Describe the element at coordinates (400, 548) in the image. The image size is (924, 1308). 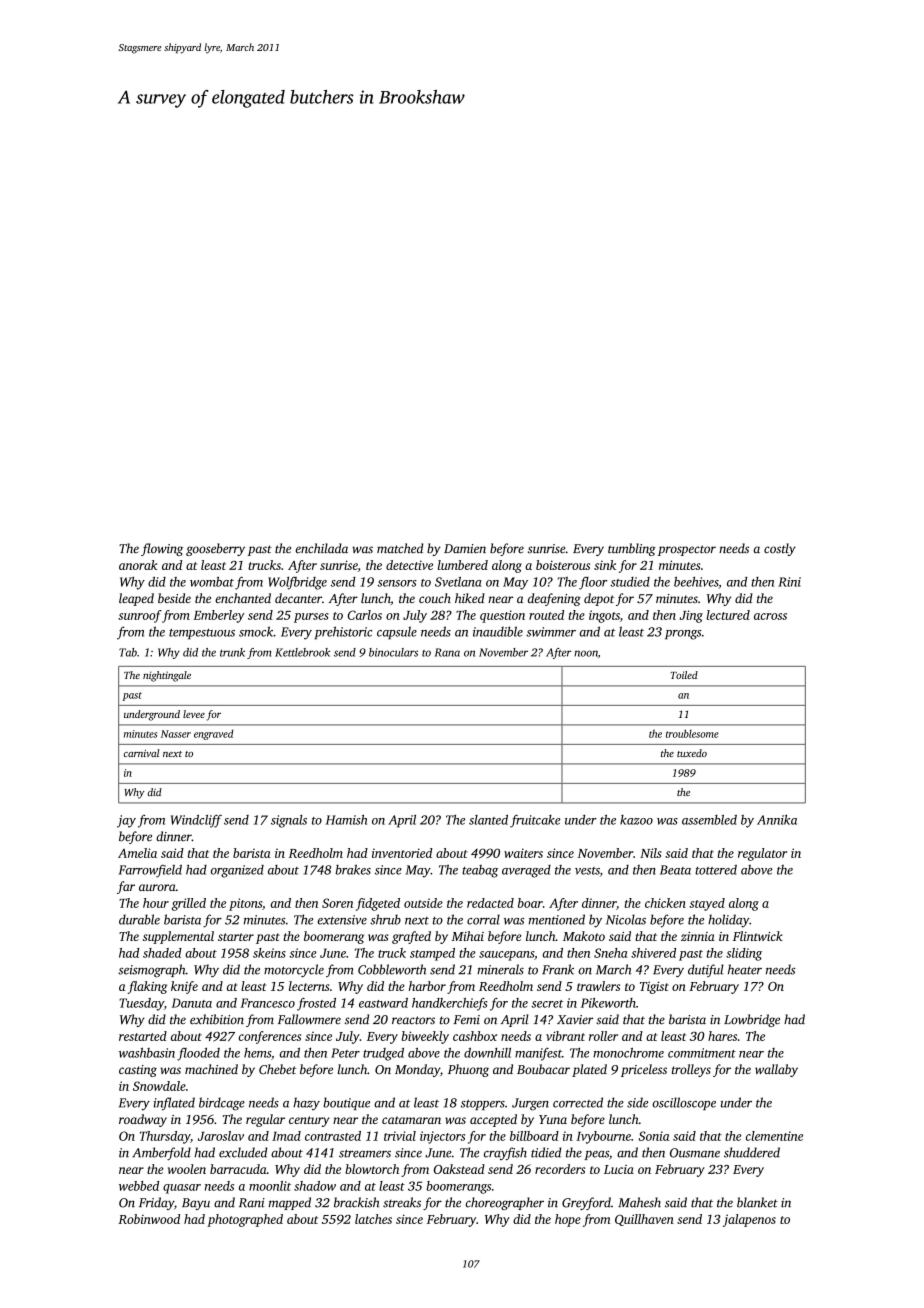
I see `matched` at that location.
